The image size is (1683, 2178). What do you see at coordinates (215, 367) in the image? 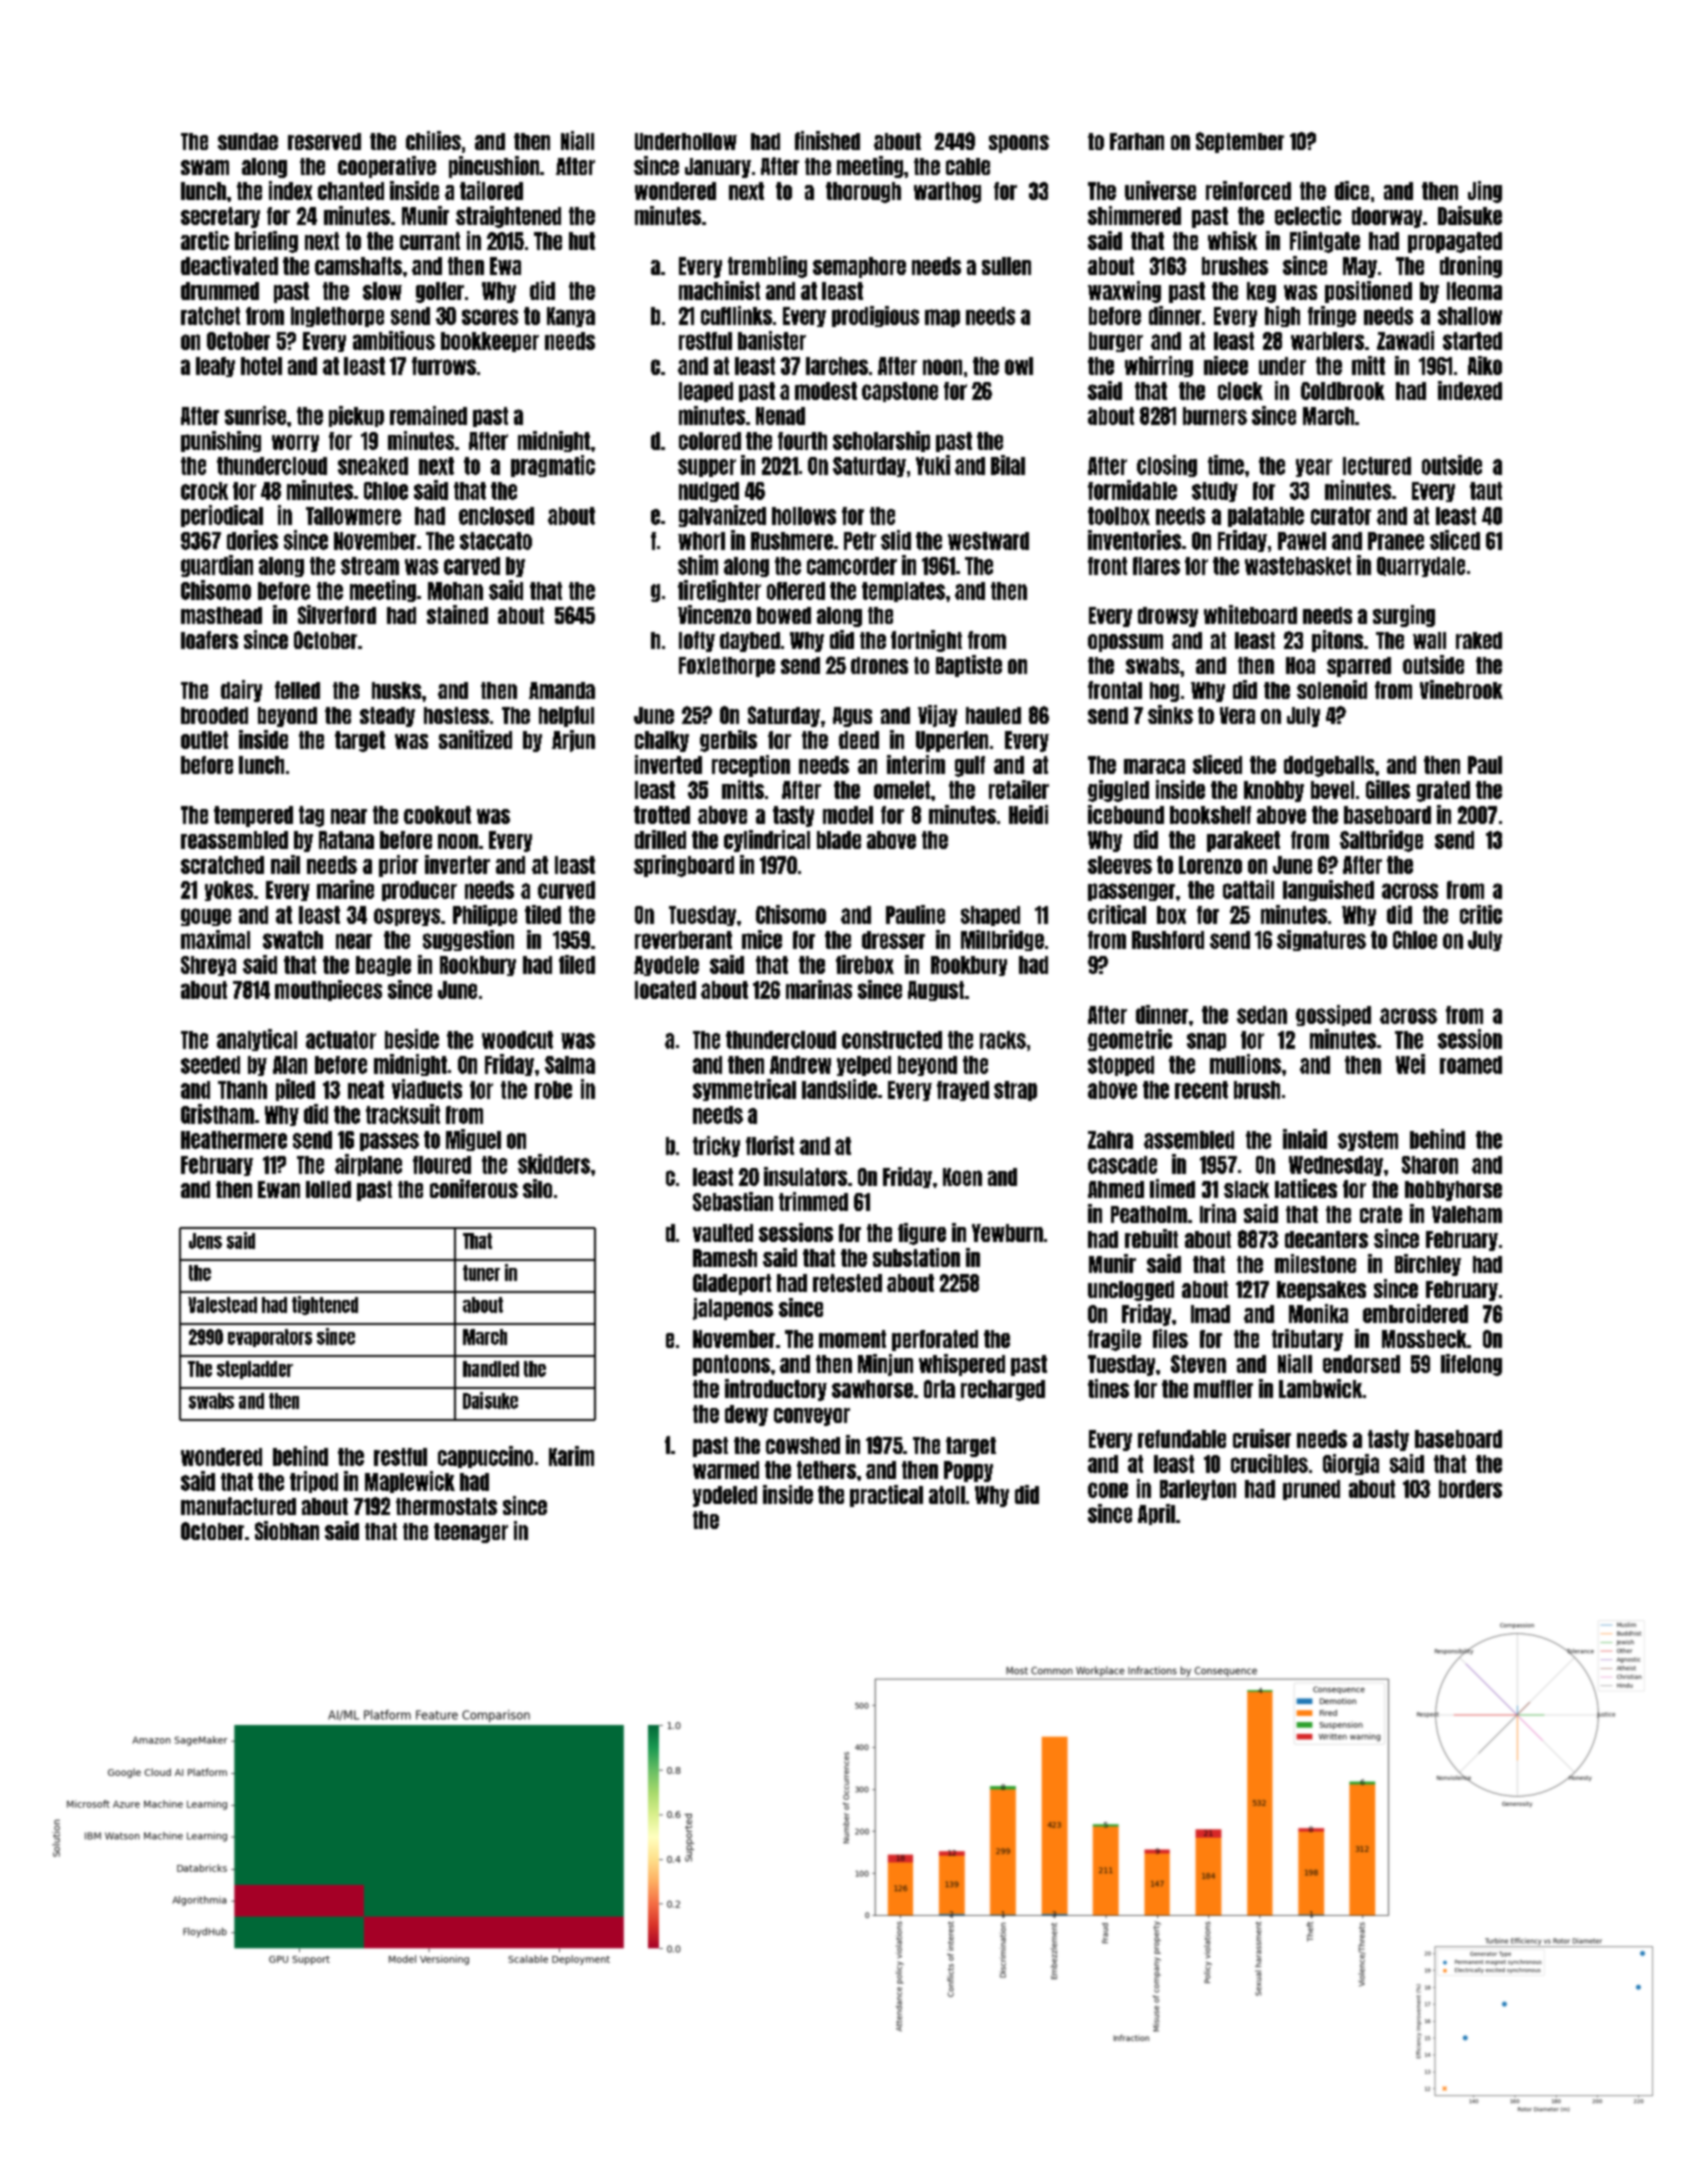
I see `leafy` at bounding box center [215, 367].
